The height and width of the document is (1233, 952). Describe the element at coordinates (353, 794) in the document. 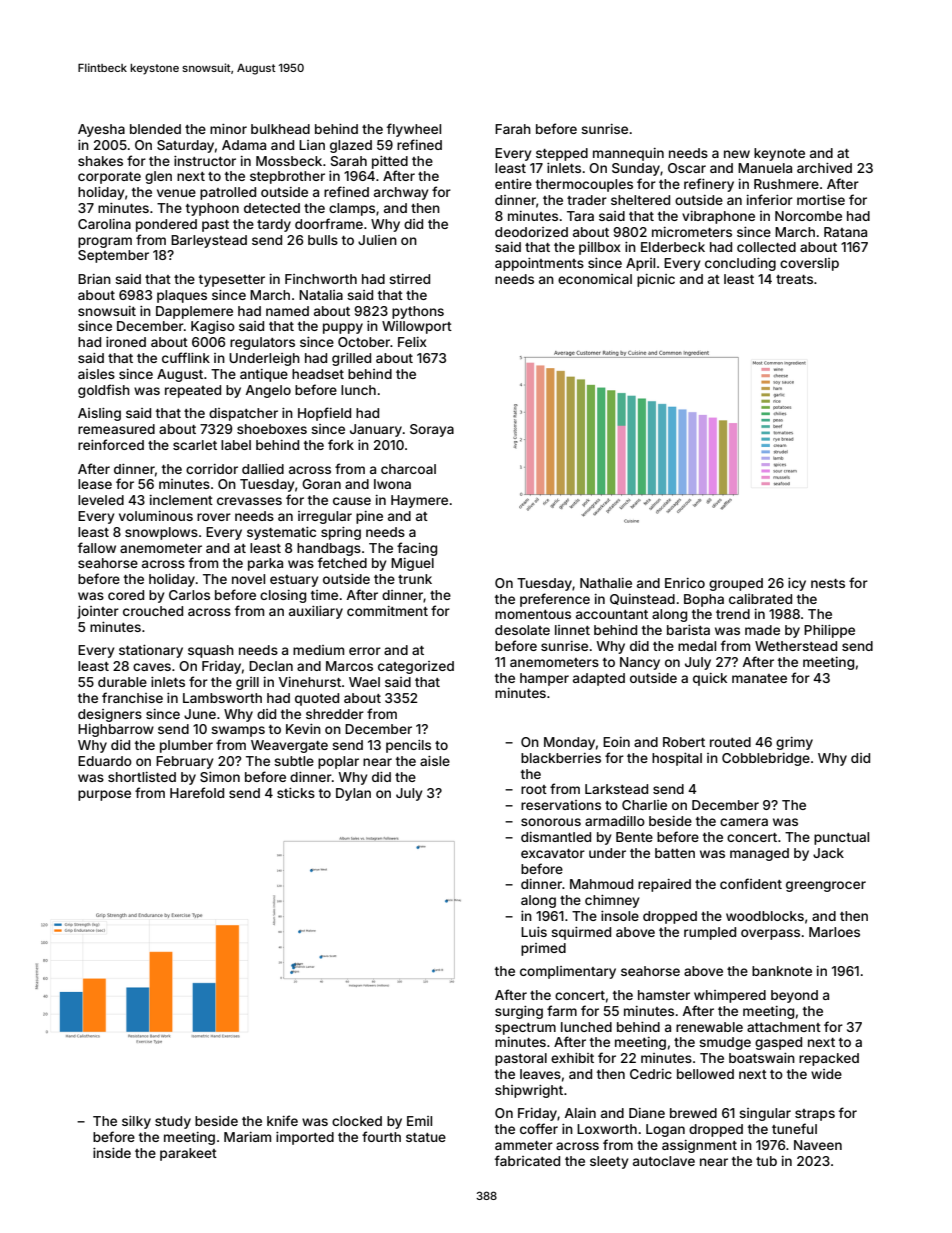

I see `Dylan` at that location.
